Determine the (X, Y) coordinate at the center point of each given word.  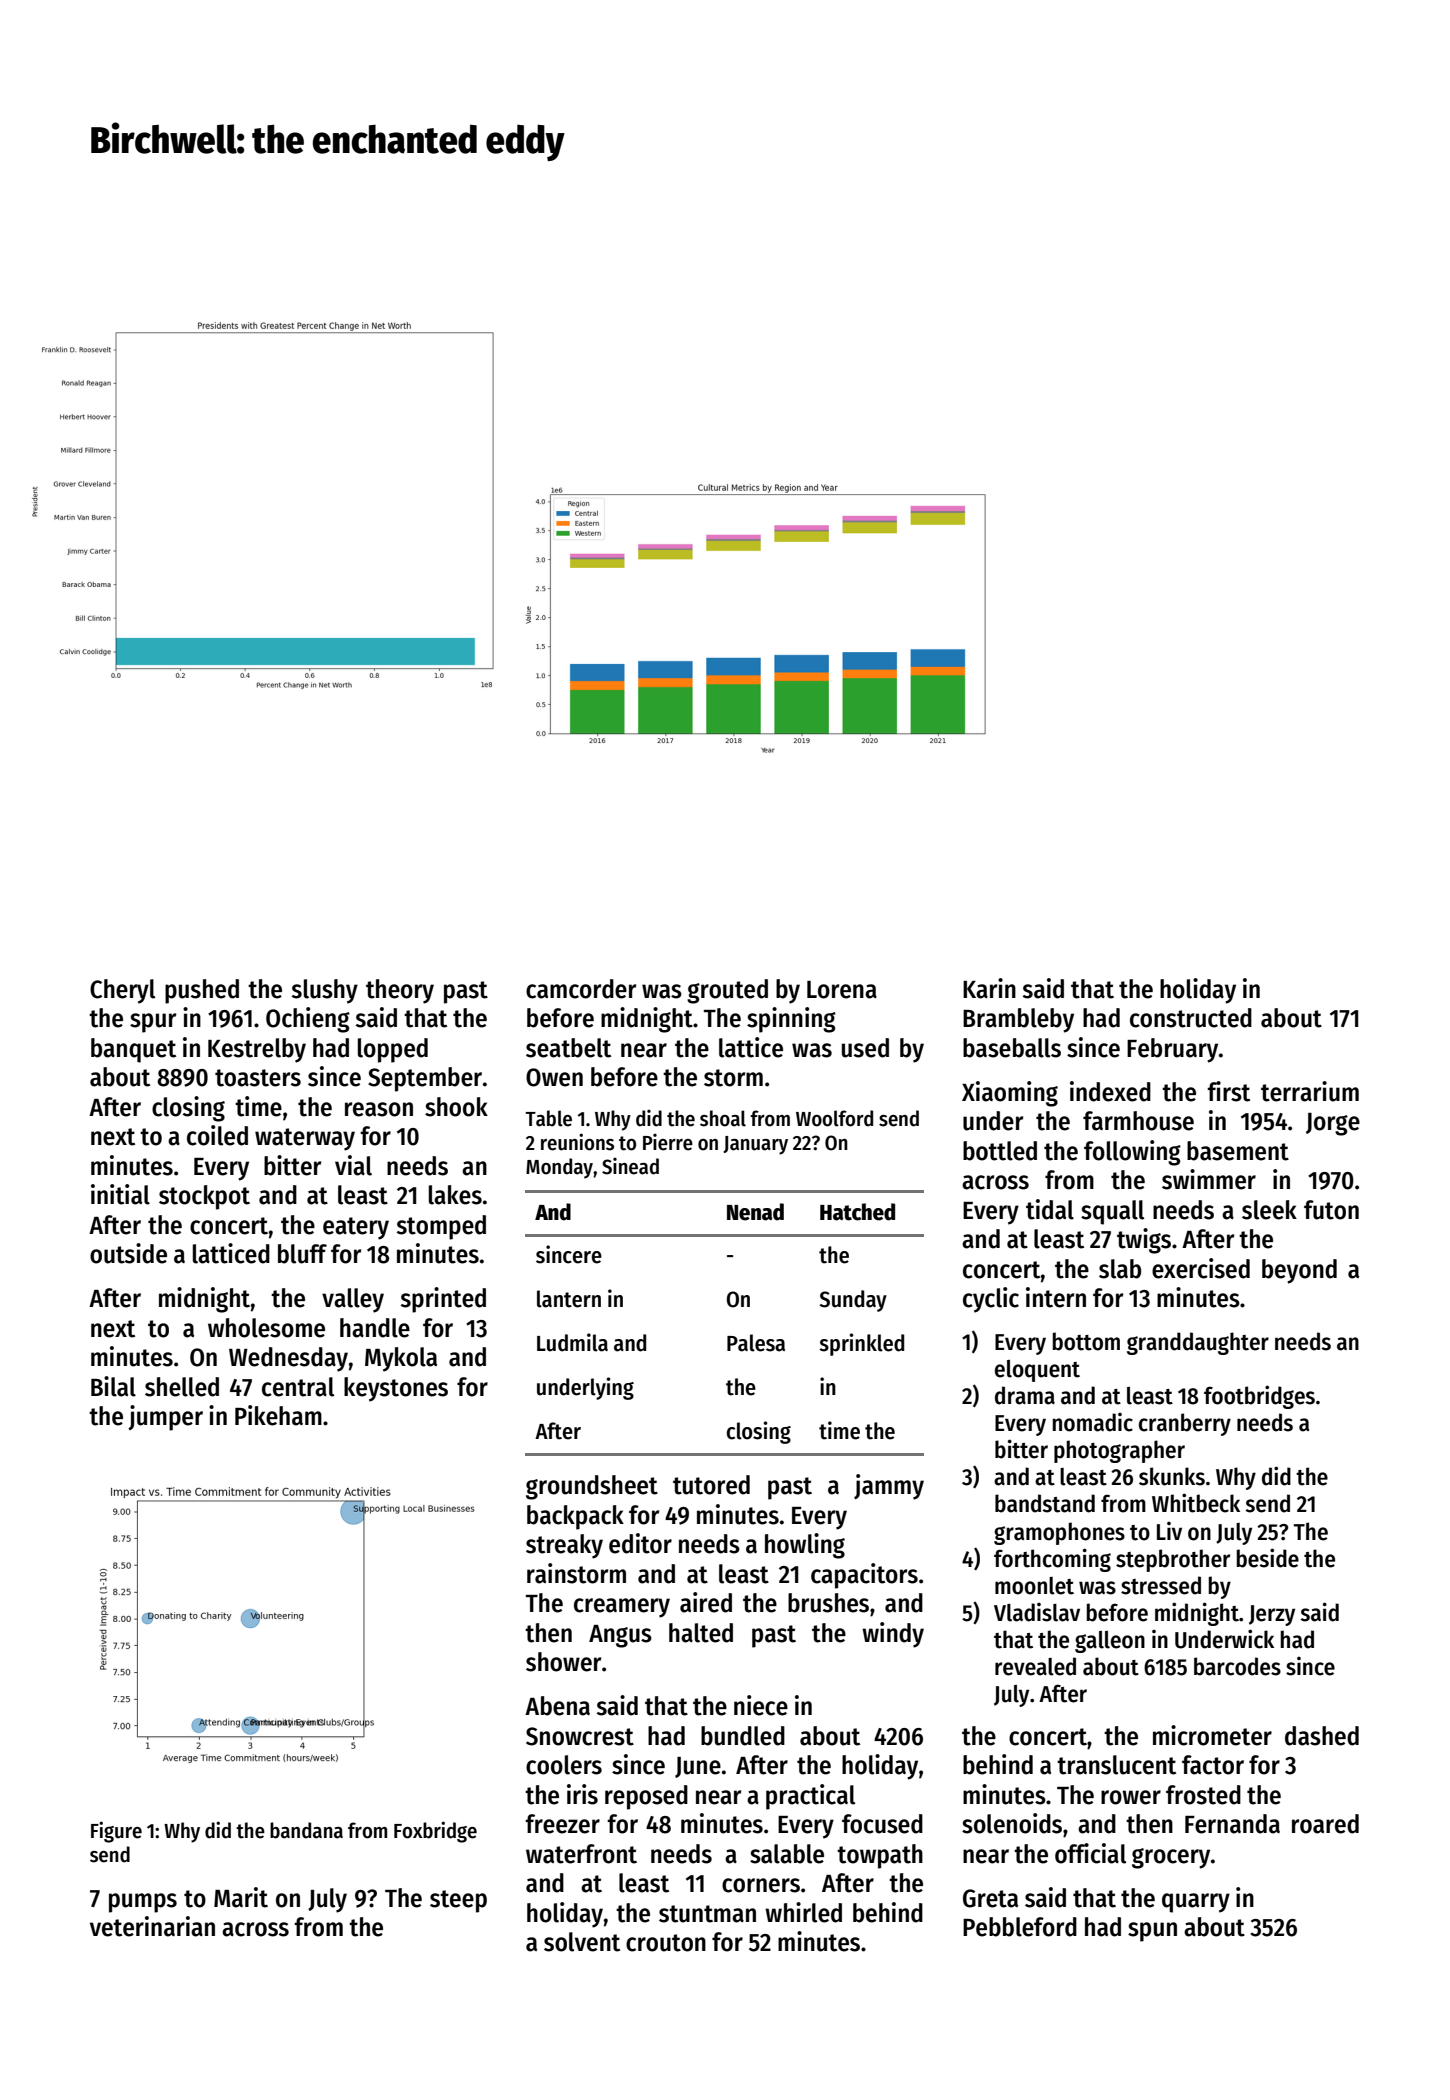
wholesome (266, 1328)
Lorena (842, 990)
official (1090, 1853)
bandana (306, 1830)
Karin (989, 988)
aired (706, 1602)
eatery (356, 1228)
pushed (202, 991)
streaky (564, 1546)
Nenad (755, 1212)
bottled (1000, 1151)
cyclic (991, 1300)
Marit (241, 1897)
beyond (1299, 1271)
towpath (880, 1856)
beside (1267, 1558)
